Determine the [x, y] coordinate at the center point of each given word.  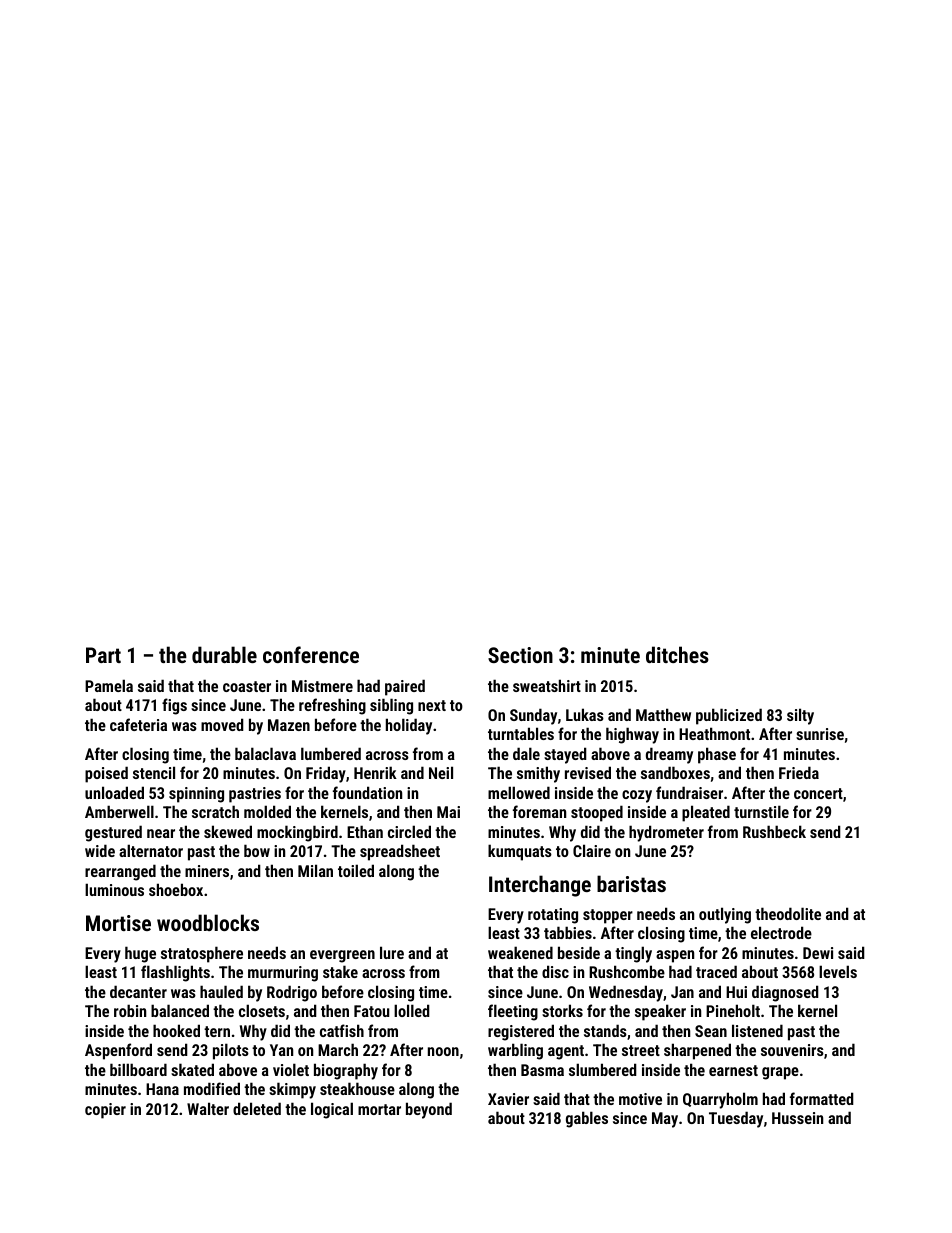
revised [588, 772]
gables [587, 1119]
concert [818, 793]
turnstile [761, 811]
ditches [677, 654]
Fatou [371, 1011]
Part [103, 655]
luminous [114, 889]
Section [520, 655]
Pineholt [733, 1010]
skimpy [292, 1090]
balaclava [265, 753]
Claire [592, 850]
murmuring [283, 974]
